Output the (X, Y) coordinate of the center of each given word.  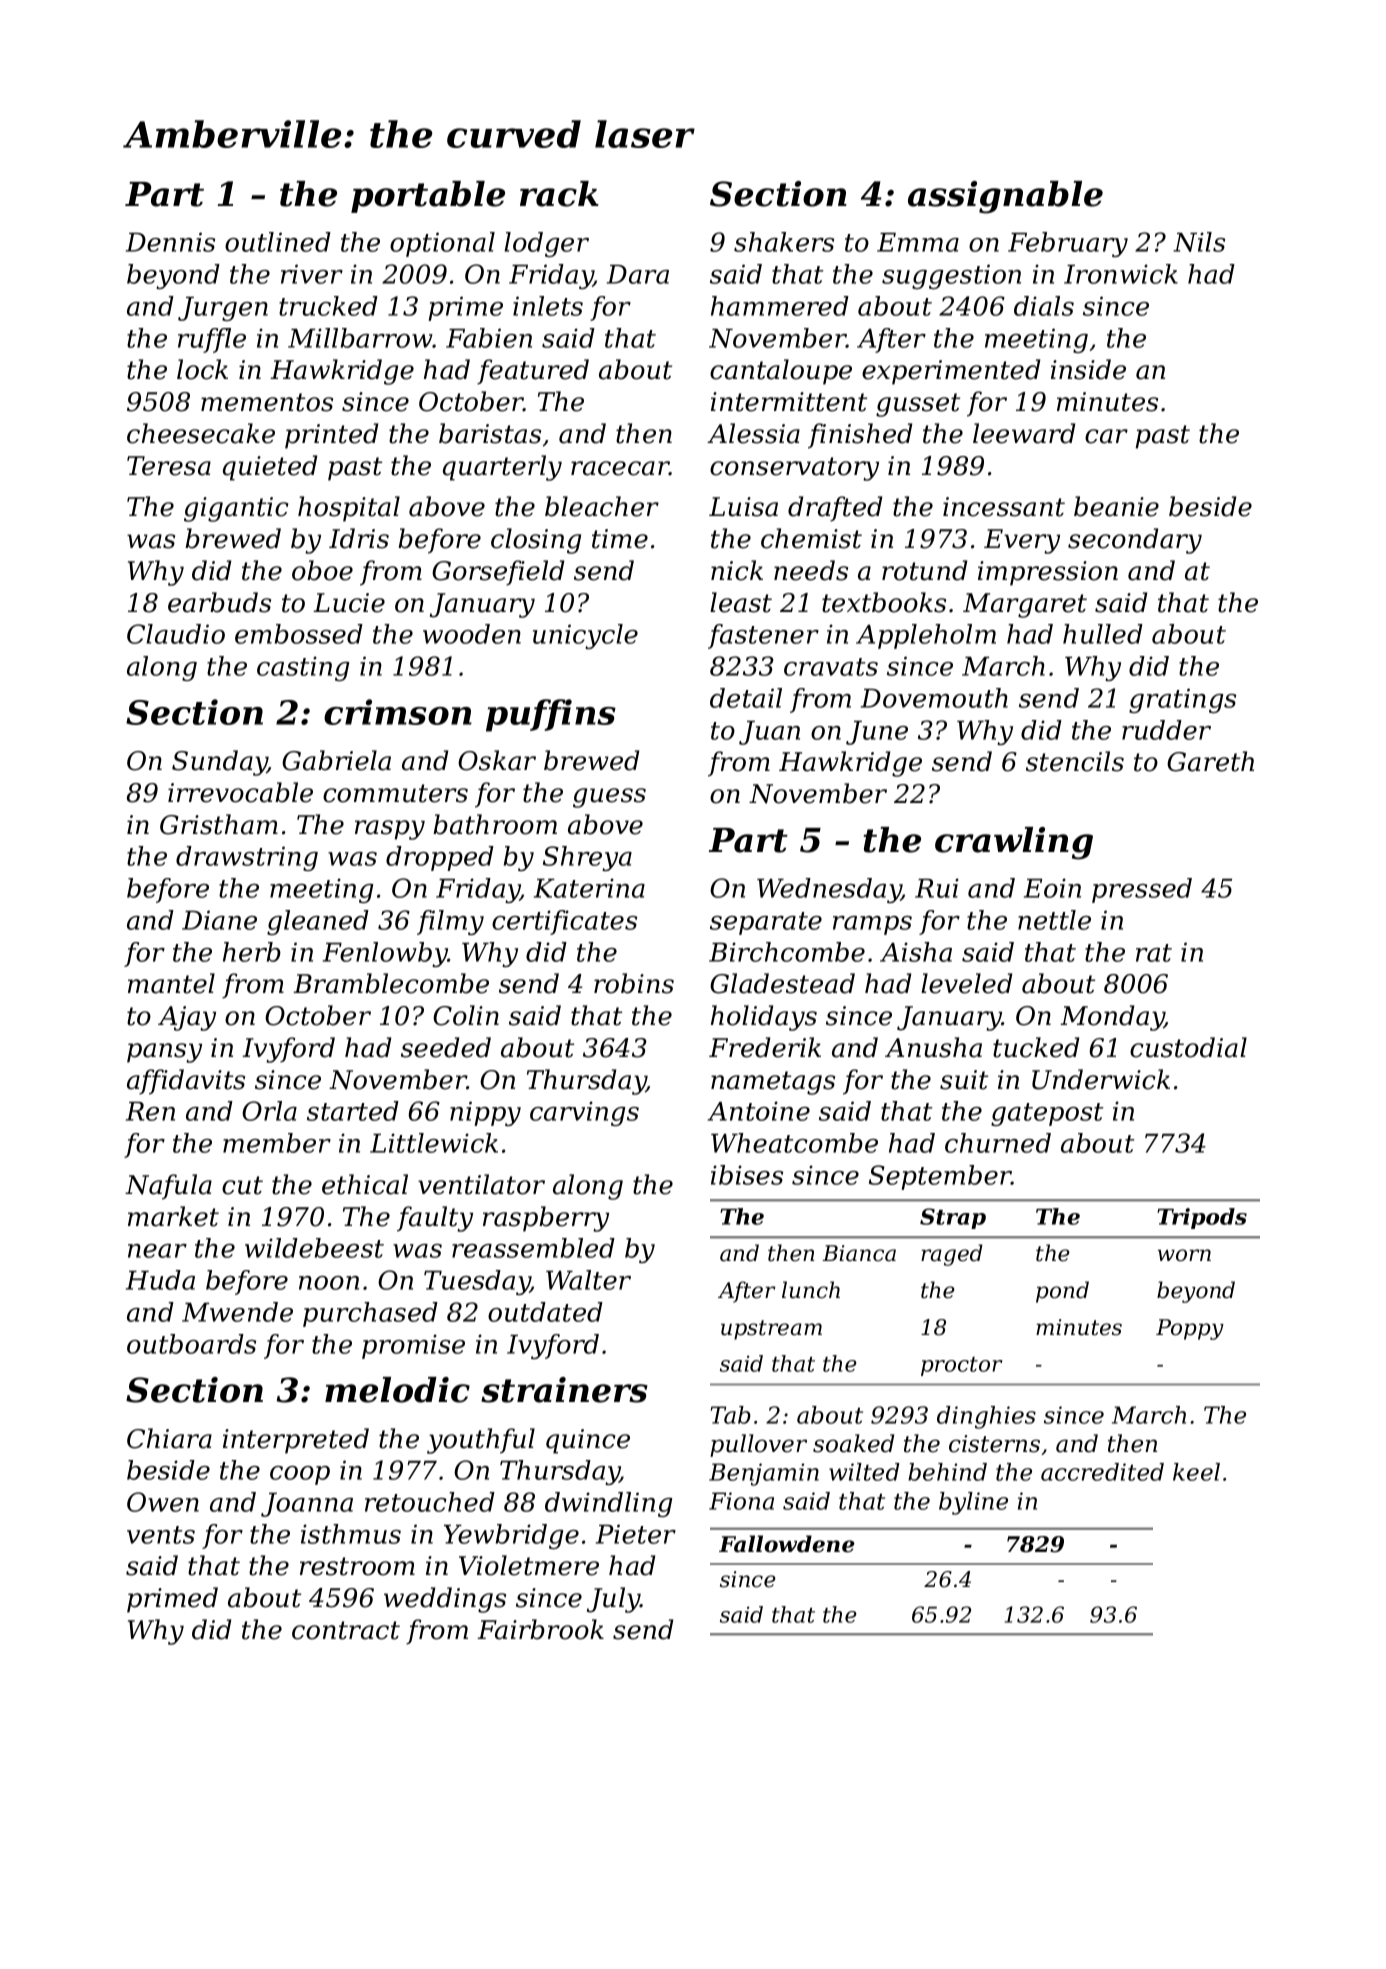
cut (242, 1185)
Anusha (933, 1047)
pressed (1142, 890)
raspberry (546, 1219)
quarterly (502, 468)
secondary (1135, 541)
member (277, 1143)
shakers (784, 242)
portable (428, 197)
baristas (490, 433)
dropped (440, 858)
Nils (1199, 242)
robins (634, 983)
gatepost (1047, 1114)
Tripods (1202, 1218)
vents (161, 1535)
